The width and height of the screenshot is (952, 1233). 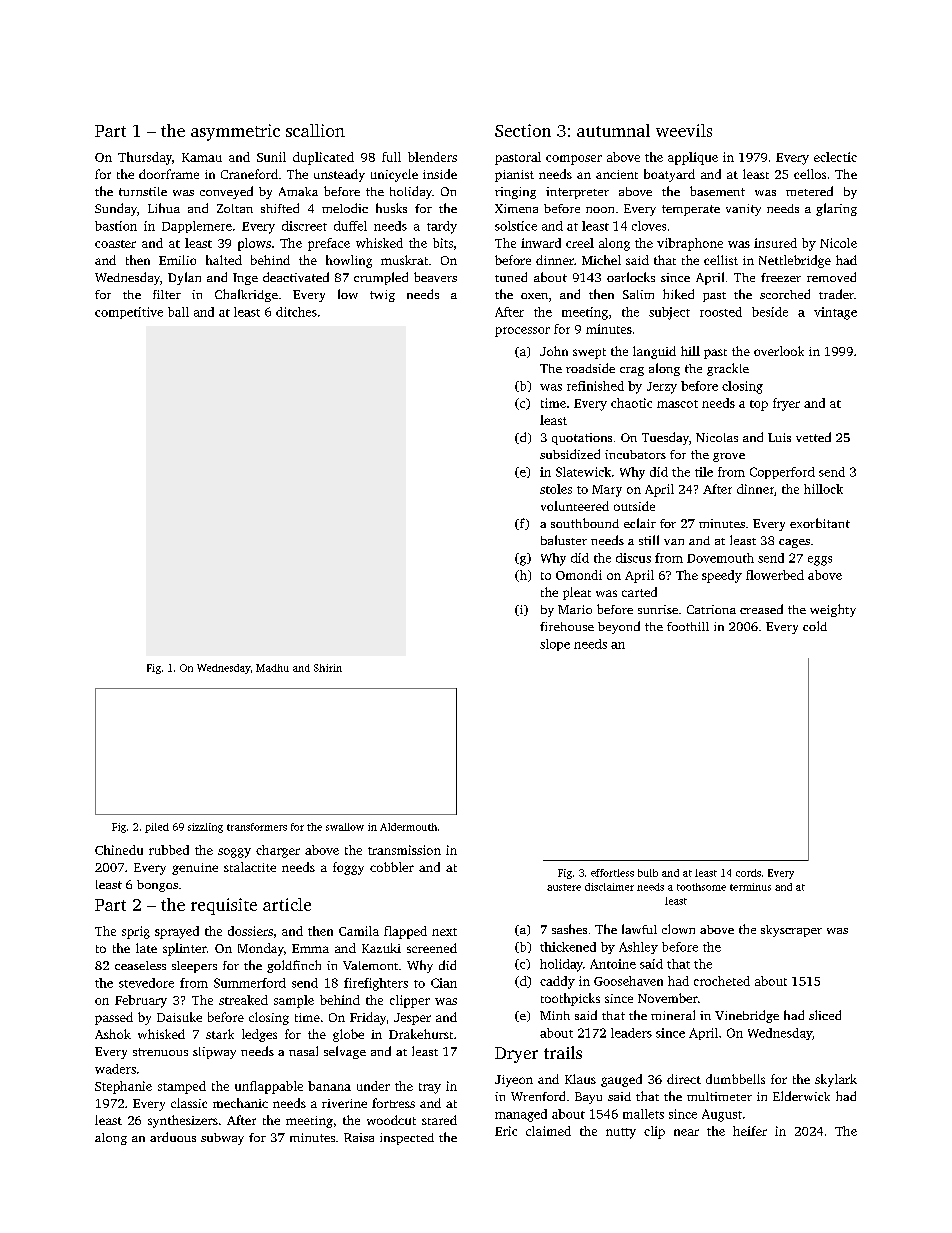 I want to click on vetted, so click(x=813, y=437).
